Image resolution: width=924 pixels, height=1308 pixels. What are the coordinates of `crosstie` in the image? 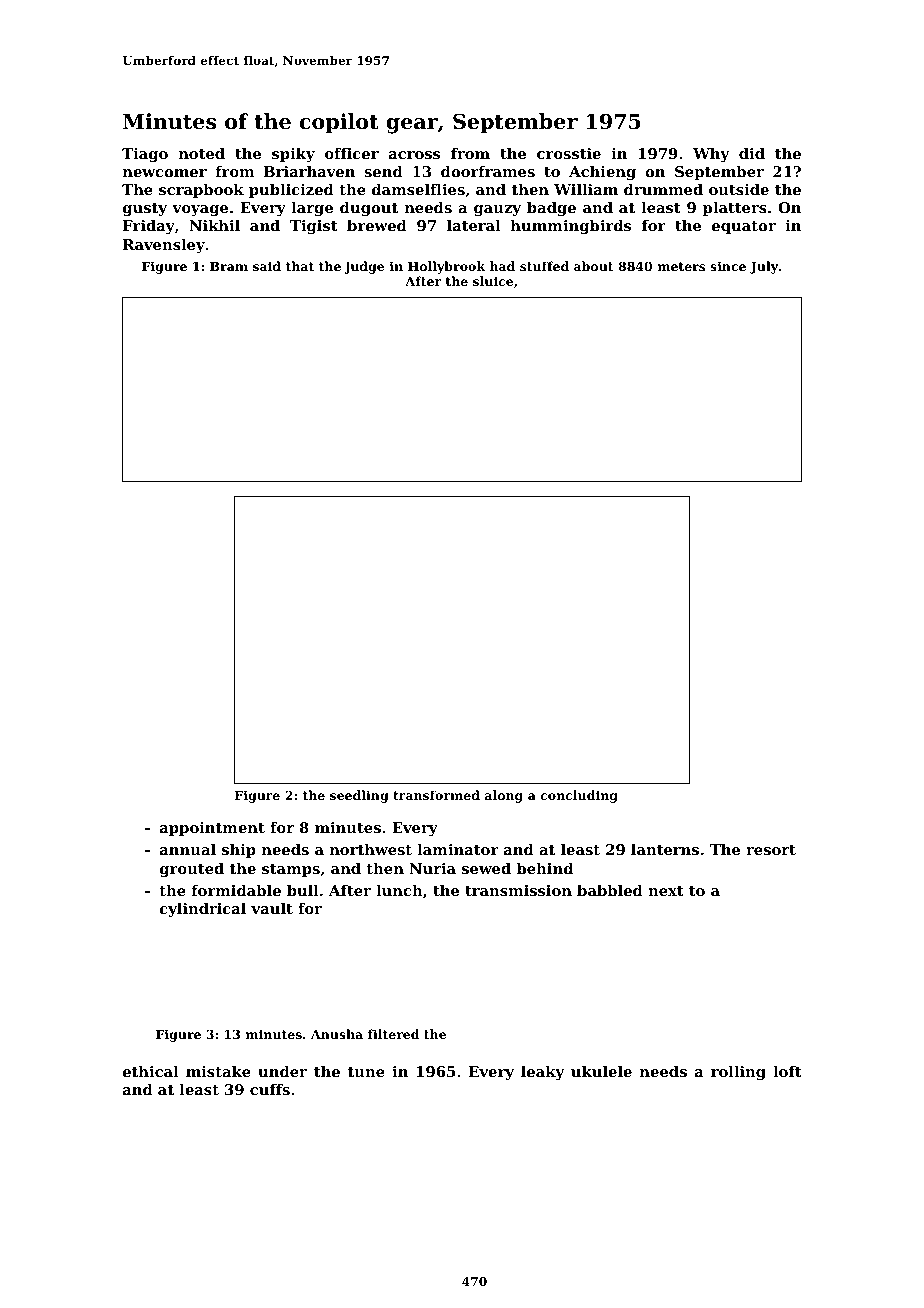 It's located at (569, 153).
